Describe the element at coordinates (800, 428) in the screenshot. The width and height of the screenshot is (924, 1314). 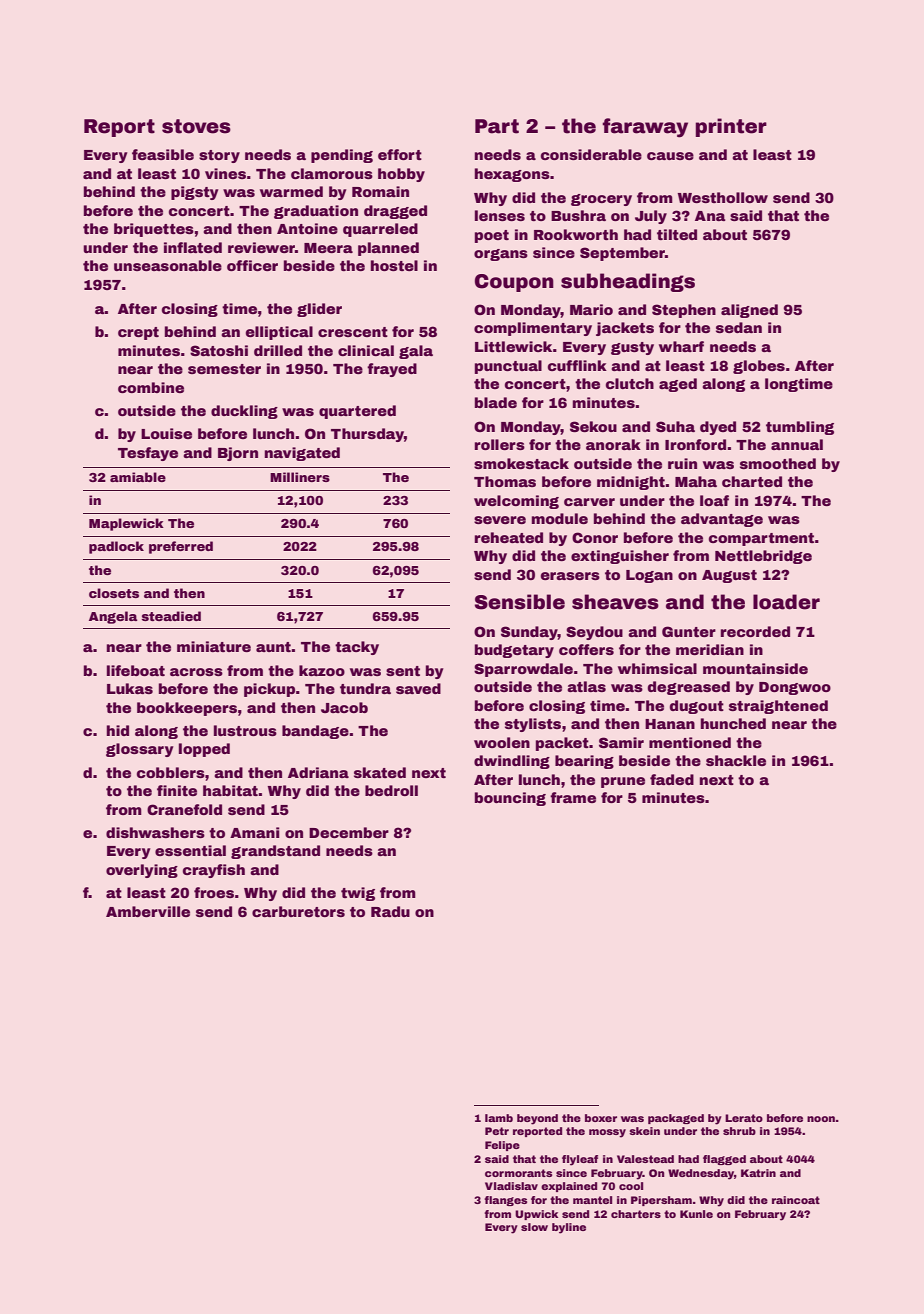
I see `tumbling` at that location.
